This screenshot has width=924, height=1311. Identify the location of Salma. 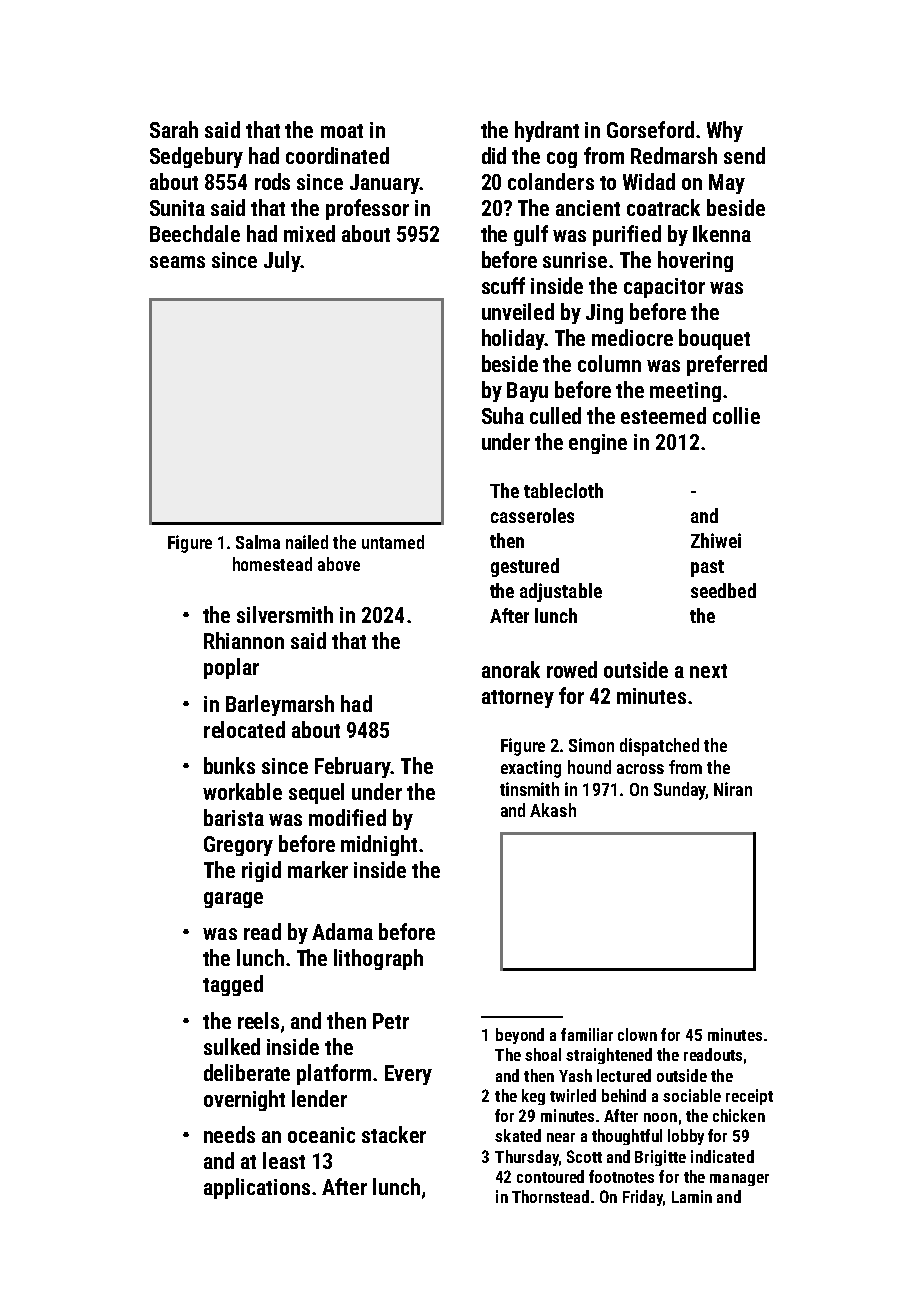
(258, 542).
